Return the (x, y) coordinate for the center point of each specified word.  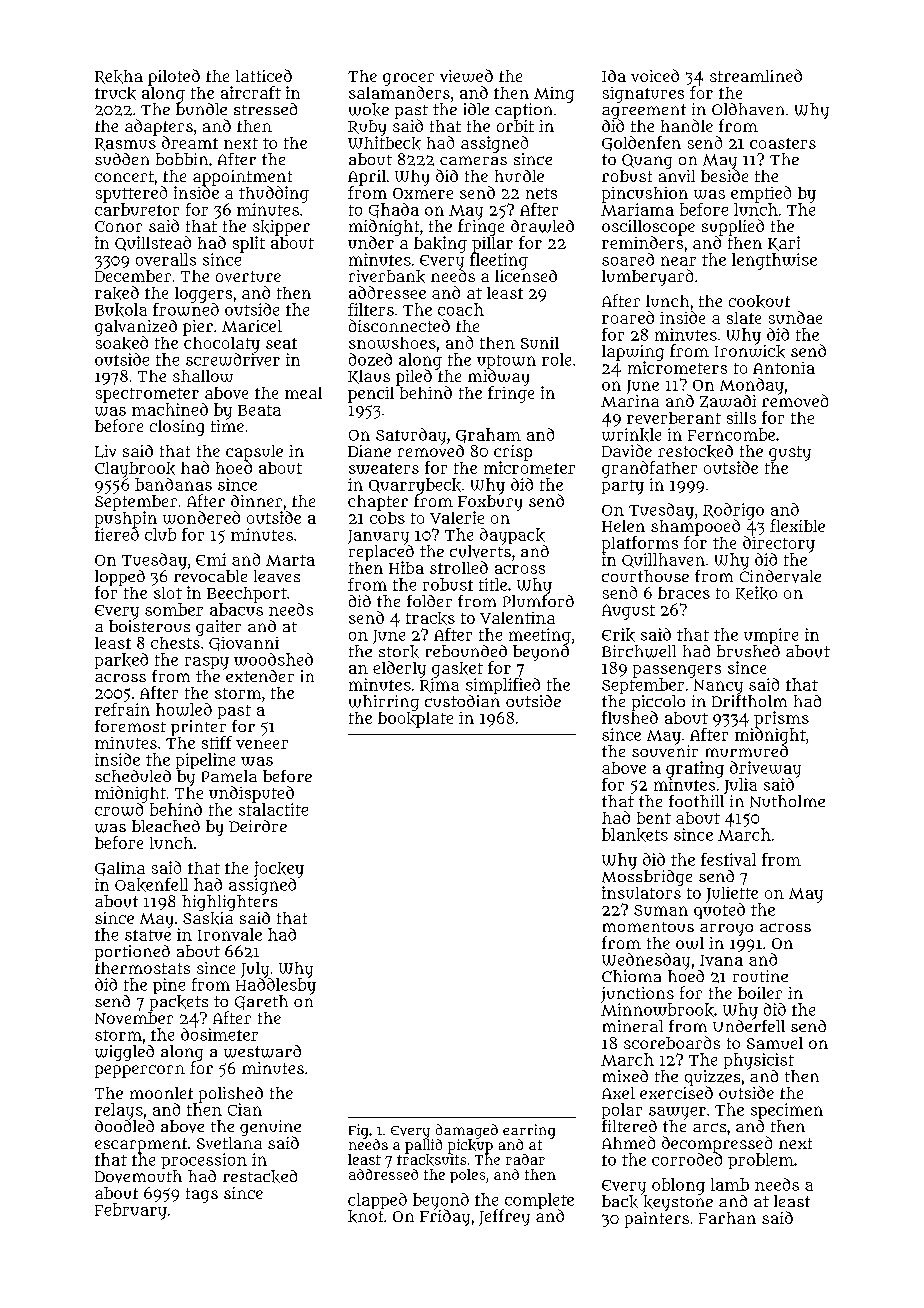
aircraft (251, 92)
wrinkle (631, 435)
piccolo (658, 703)
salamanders (399, 92)
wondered (201, 517)
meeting (540, 636)
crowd (119, 809)
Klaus (369, 377)
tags (202, 1195)
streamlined (756, 75)
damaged (467, 1131)
